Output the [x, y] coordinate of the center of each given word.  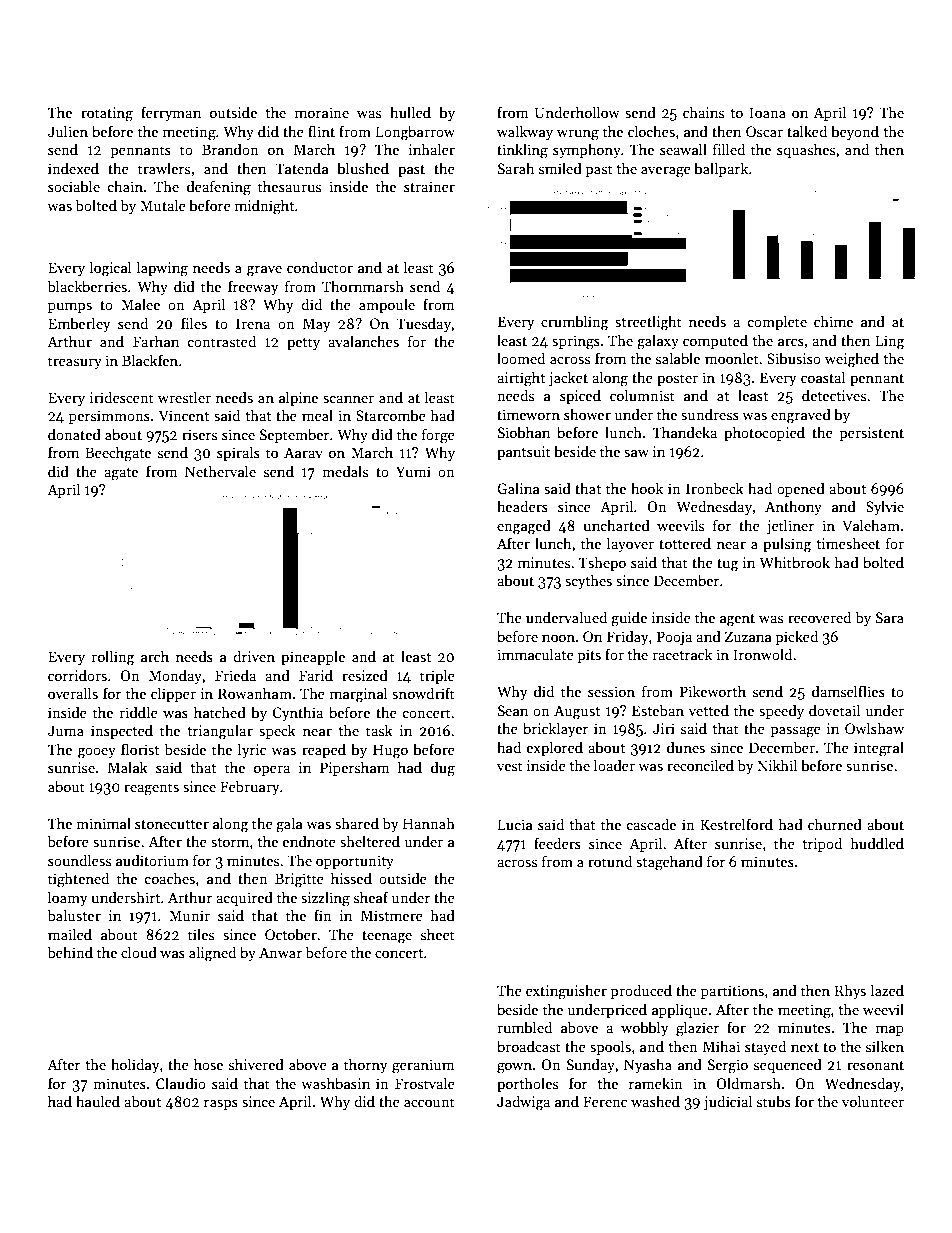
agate [121, 474]
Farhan [156, 341]
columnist [642, 395]
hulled [410, 112]
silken [885, 1046]
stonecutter [172, 824]
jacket [568, 378]
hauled [98, 1101]
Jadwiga [523, 1103]
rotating [107, 114]
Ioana [767, 112]
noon [558, 638]
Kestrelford [736, 824]
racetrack [682, 654]
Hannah [429, 823]
